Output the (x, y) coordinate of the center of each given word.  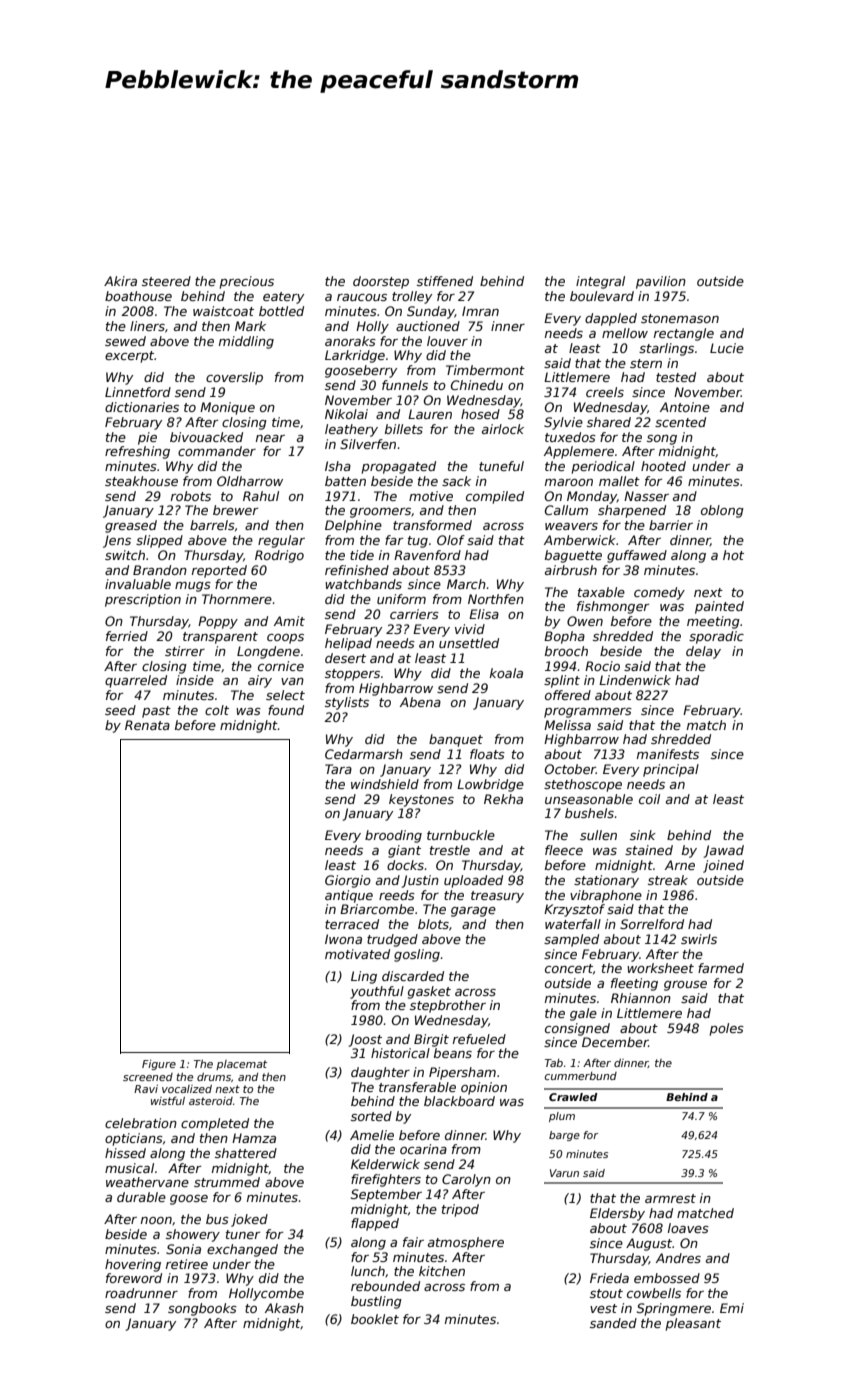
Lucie (727, 348)
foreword (134, 1278)
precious (247, 282)
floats (487, 754)
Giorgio (348, 881)
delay (703, 652)
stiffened (445, 281)
